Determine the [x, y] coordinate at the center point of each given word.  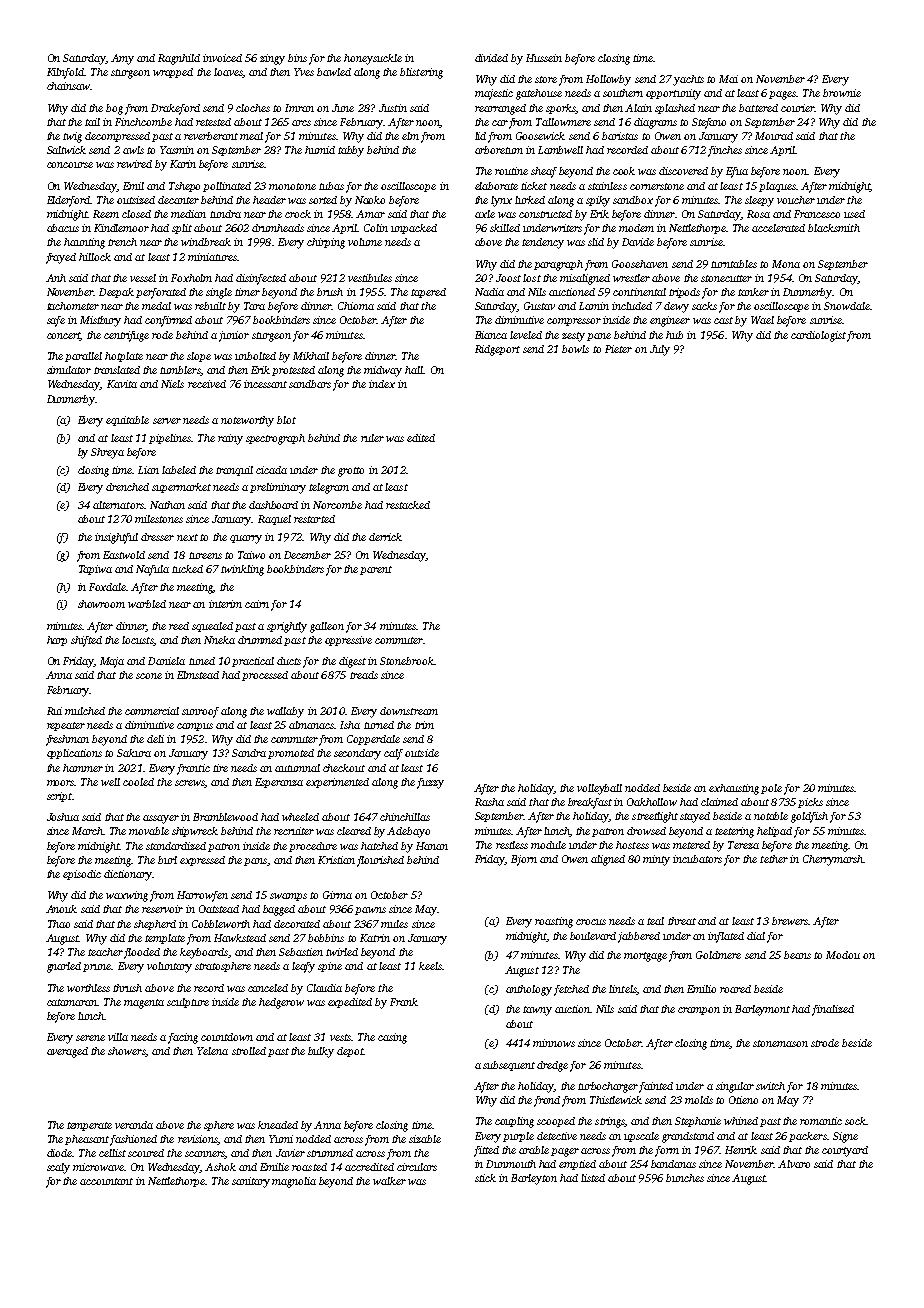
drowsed [646, 831]
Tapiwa [95, 570]
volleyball [599, 789]
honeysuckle [373, 59]
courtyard [845, 1151]
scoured [146, 1153]
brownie [842, 93]
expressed [202, 861]
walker [389, 1181]
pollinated [227, 187]
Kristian [336, 860]
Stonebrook [407, 661]
